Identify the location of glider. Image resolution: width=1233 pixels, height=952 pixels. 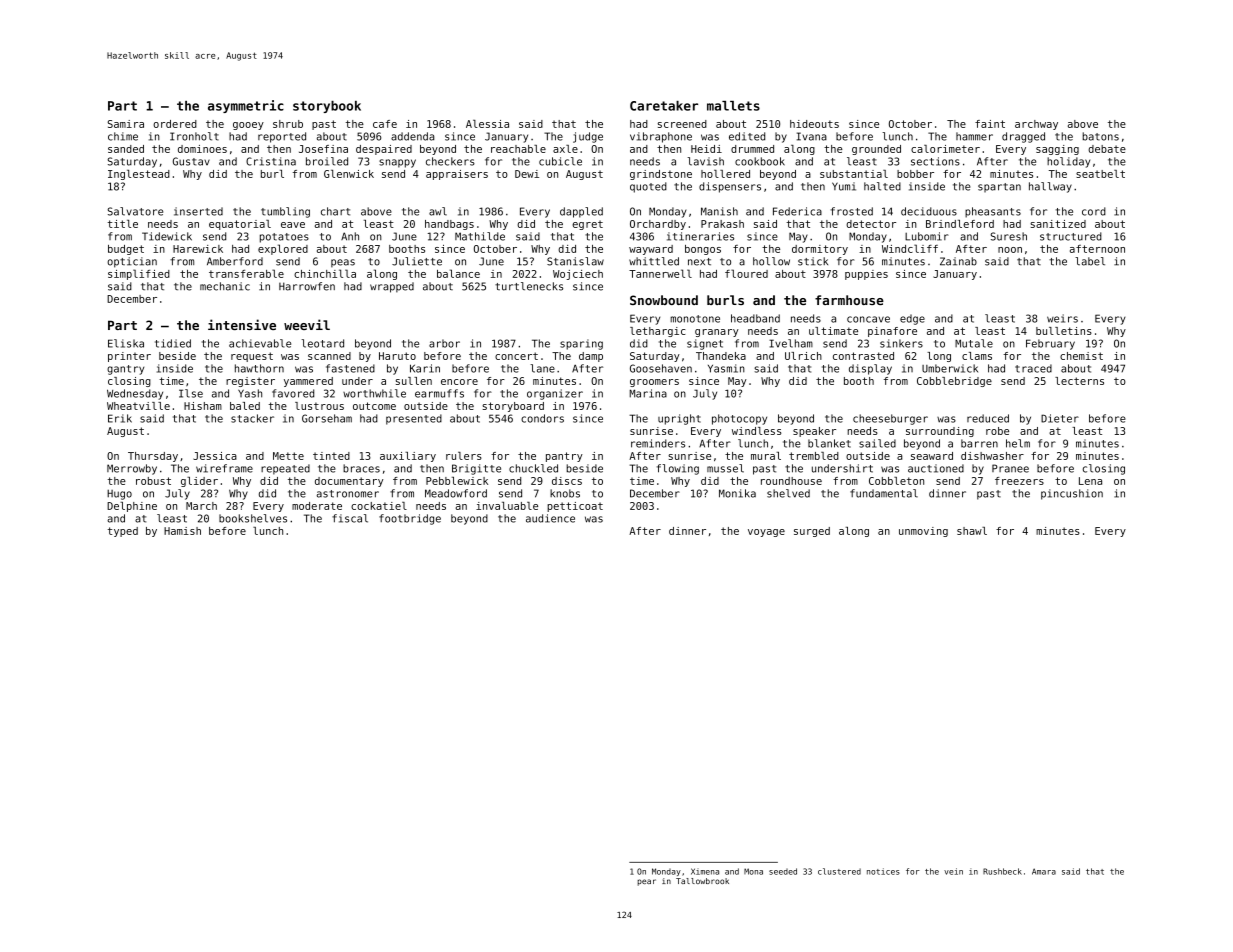
(199, 482).
